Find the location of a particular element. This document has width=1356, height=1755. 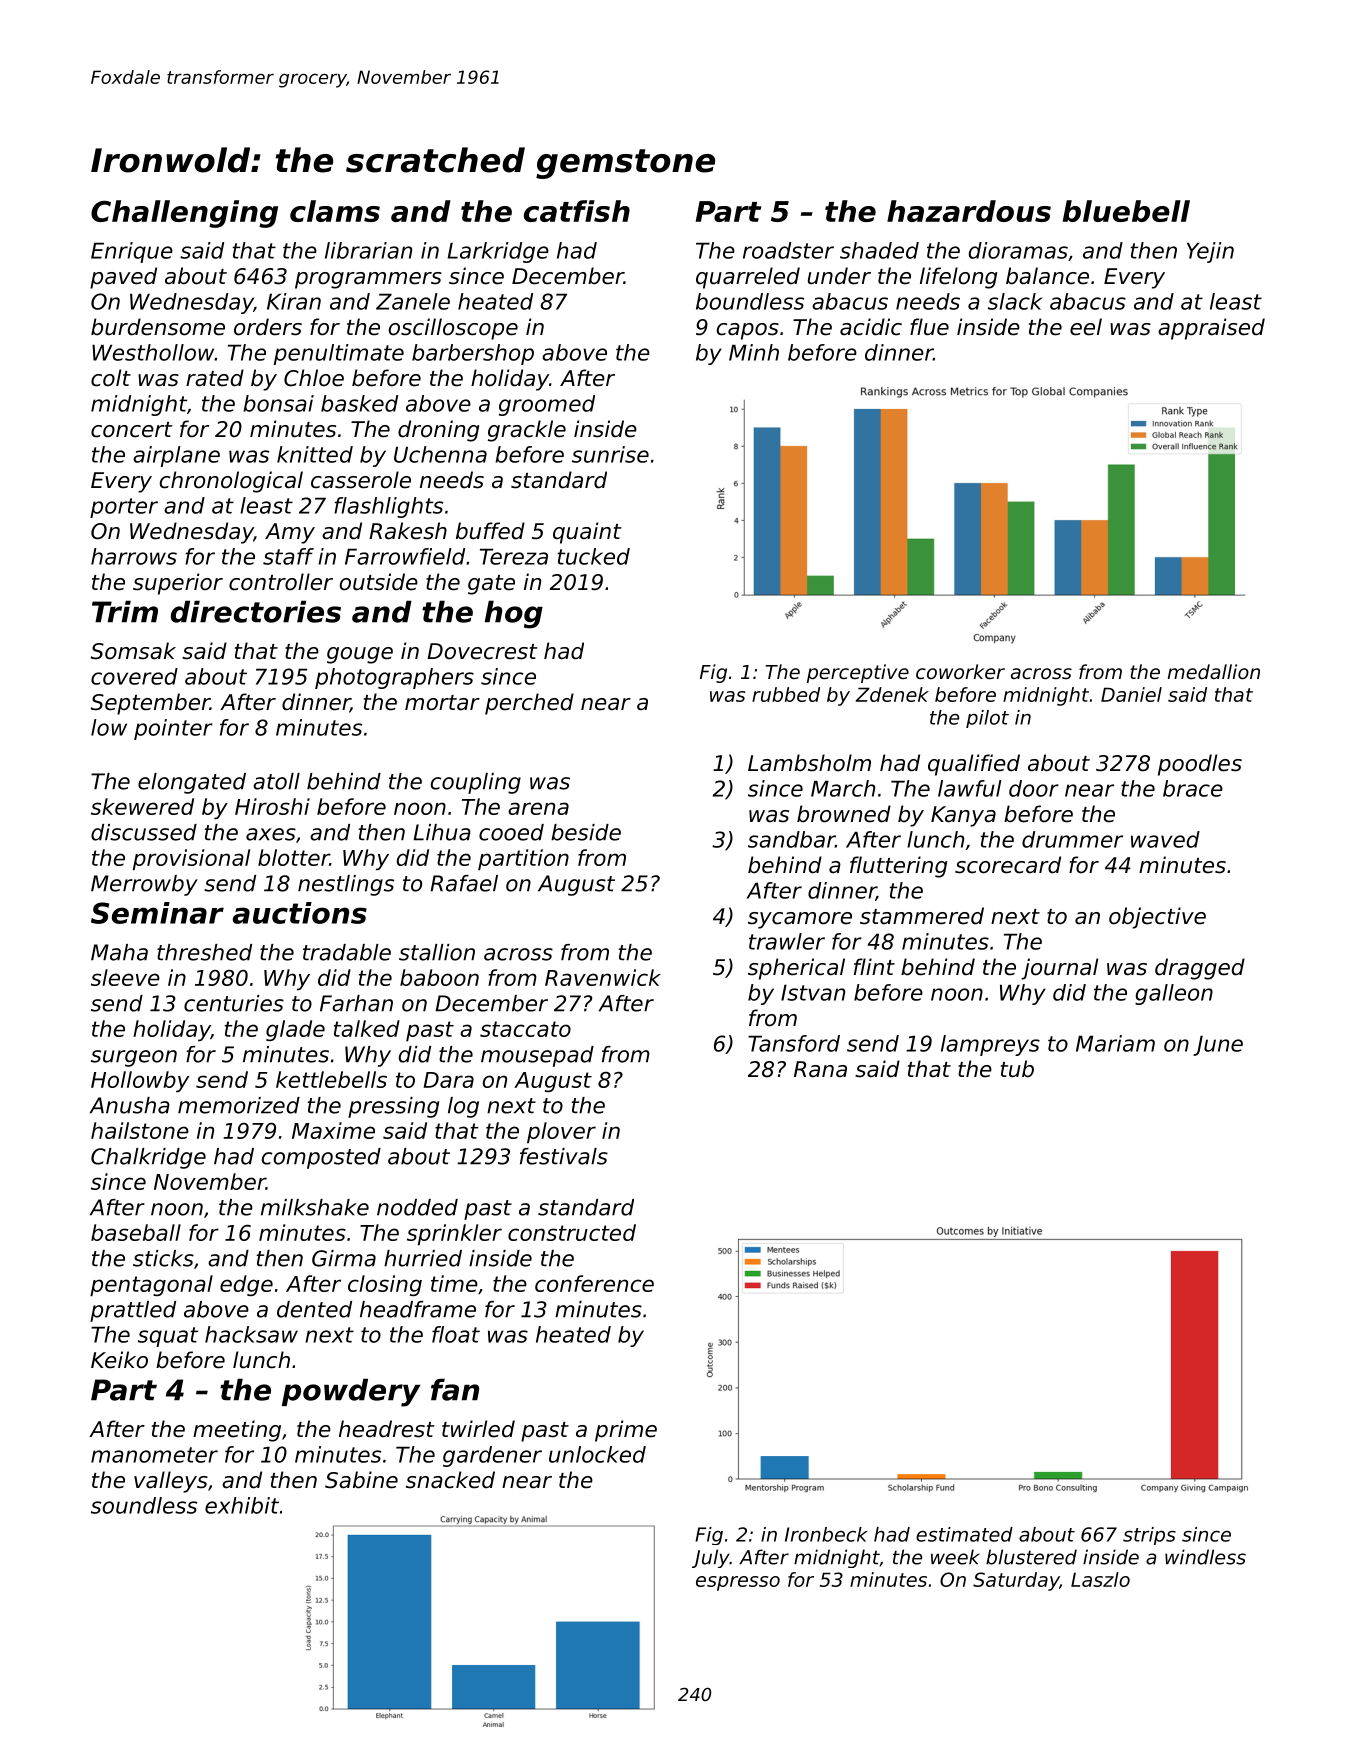

conference is located at coordinates (594, 1283).
